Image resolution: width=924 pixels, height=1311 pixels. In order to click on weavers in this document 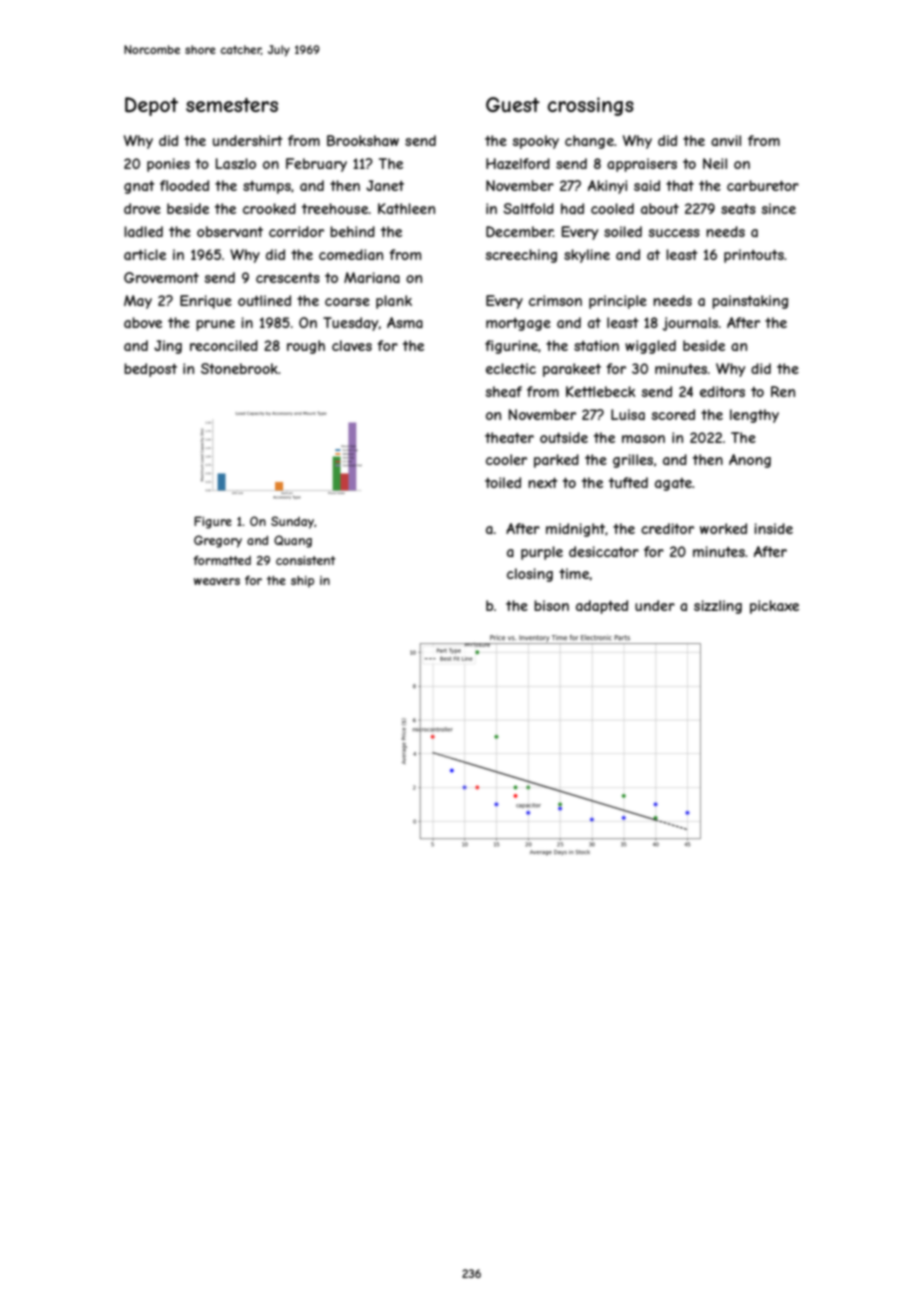, I will do `click(217, 581)`.
